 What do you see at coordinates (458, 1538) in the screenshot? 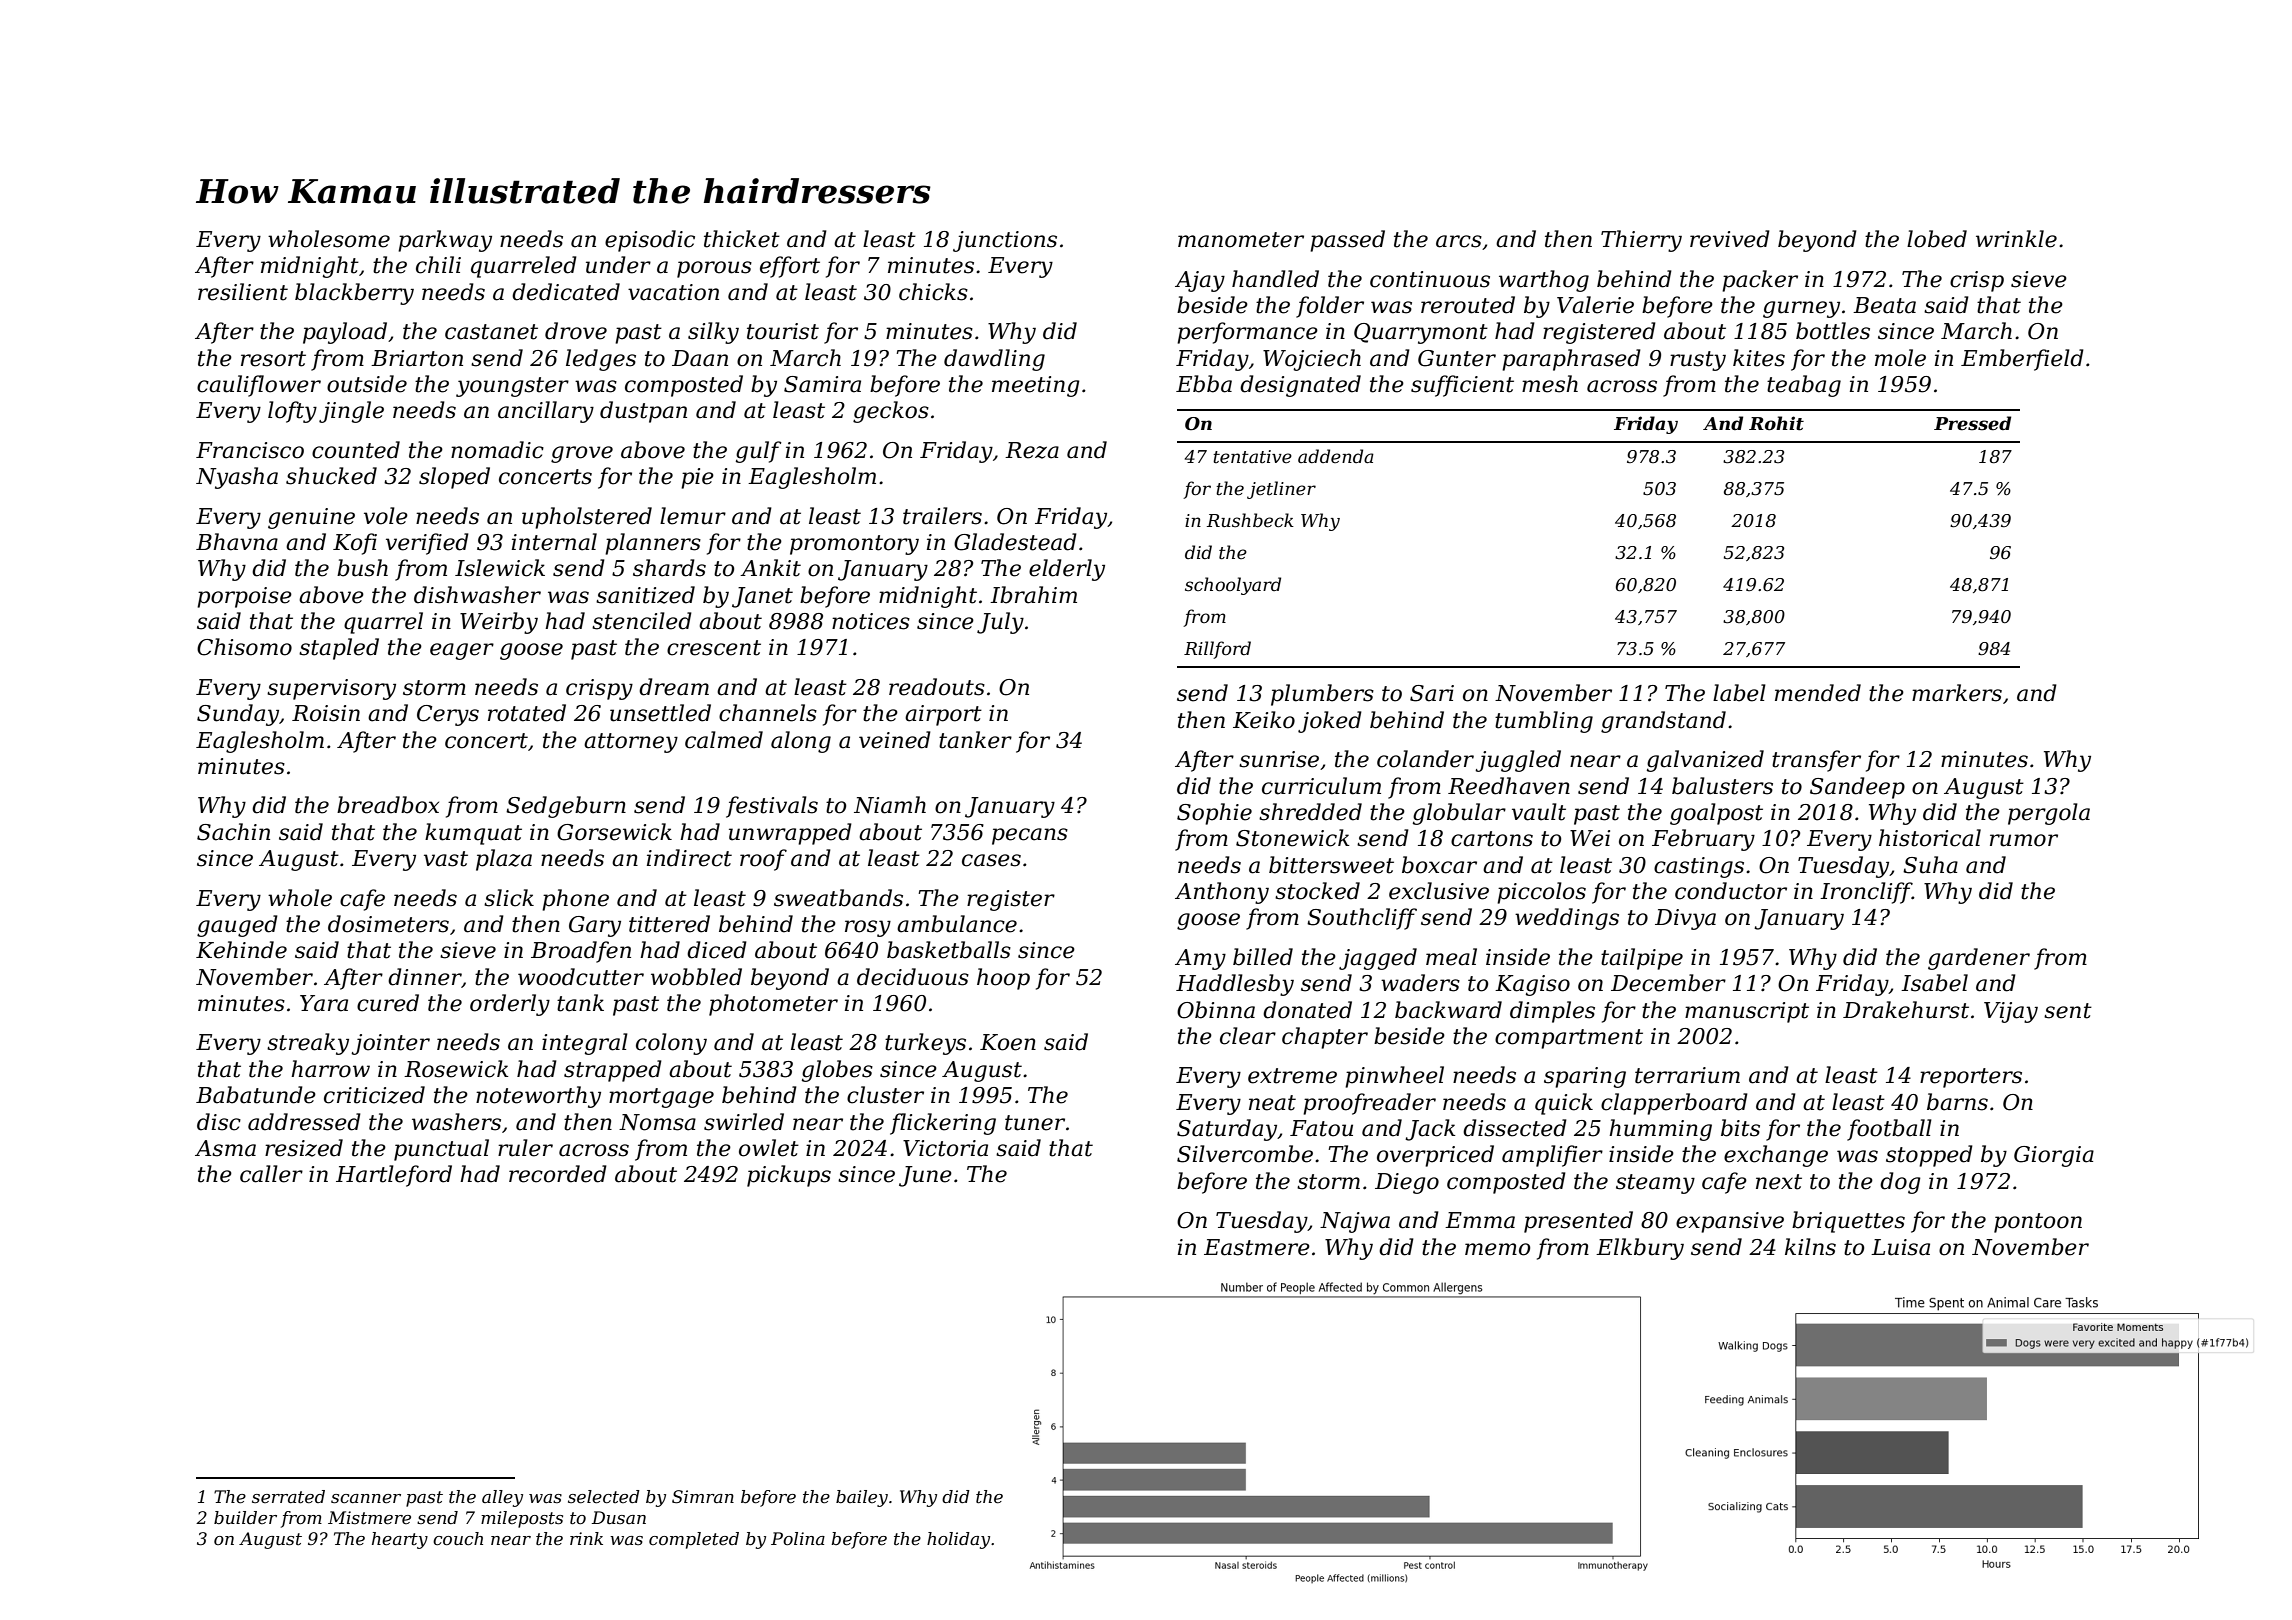
I see `couch` at bounding box center [458, 1538].
